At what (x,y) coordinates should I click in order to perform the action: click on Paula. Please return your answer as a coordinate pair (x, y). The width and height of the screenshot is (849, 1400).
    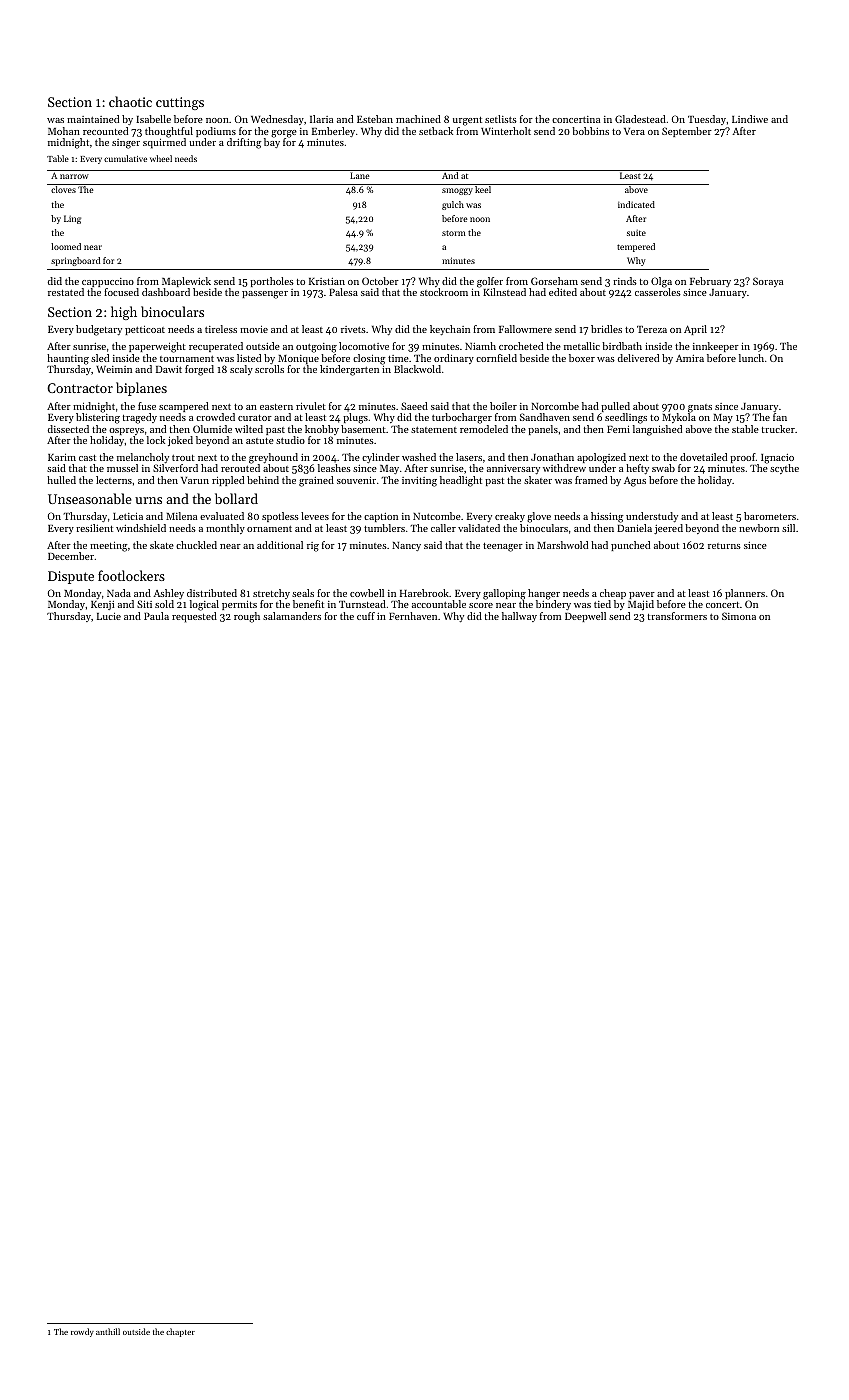
    Looking at the image, I should click on (156, 616).
